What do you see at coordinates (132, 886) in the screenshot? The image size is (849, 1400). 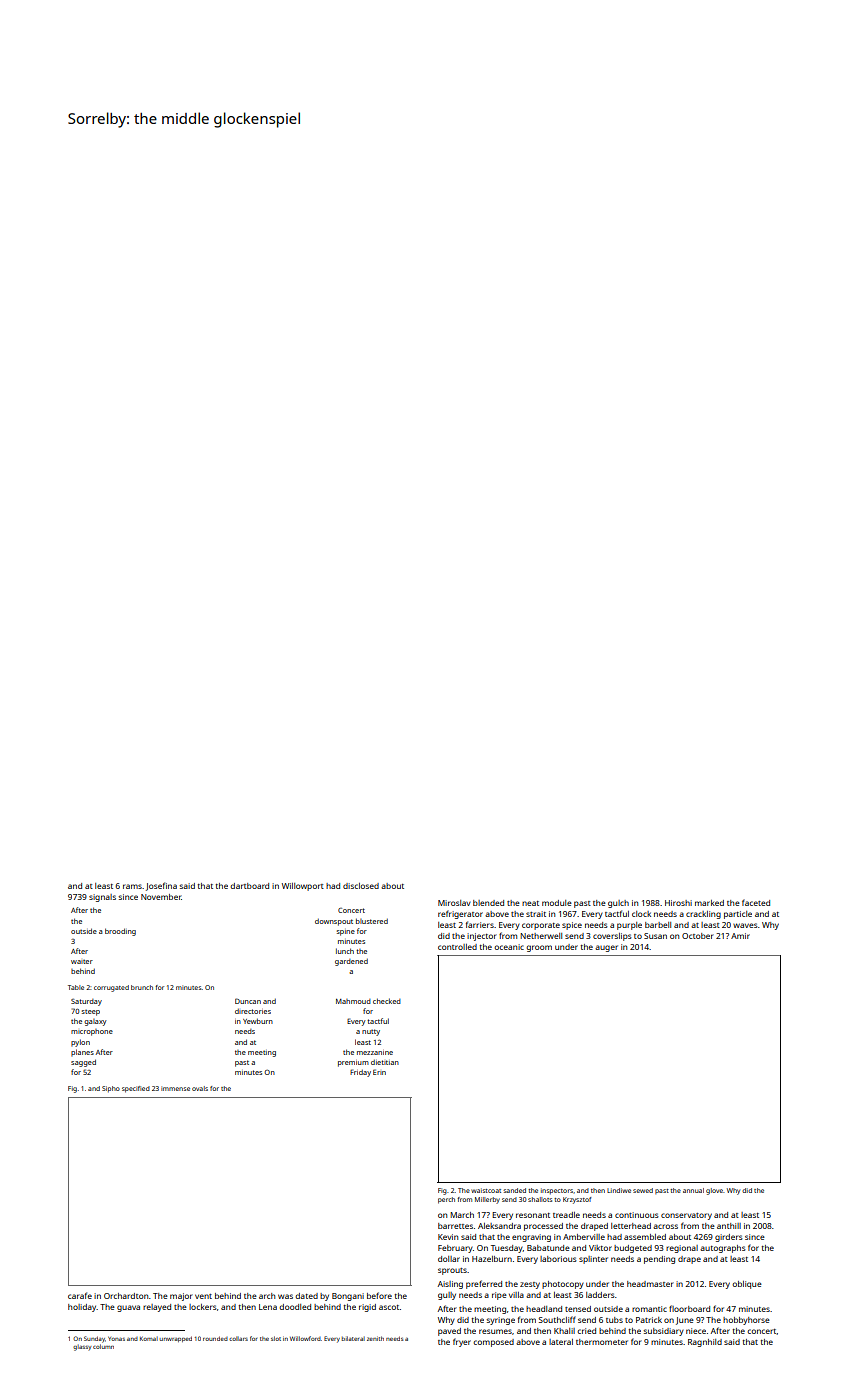 I see `rams` at bounding box center [132, 886].
